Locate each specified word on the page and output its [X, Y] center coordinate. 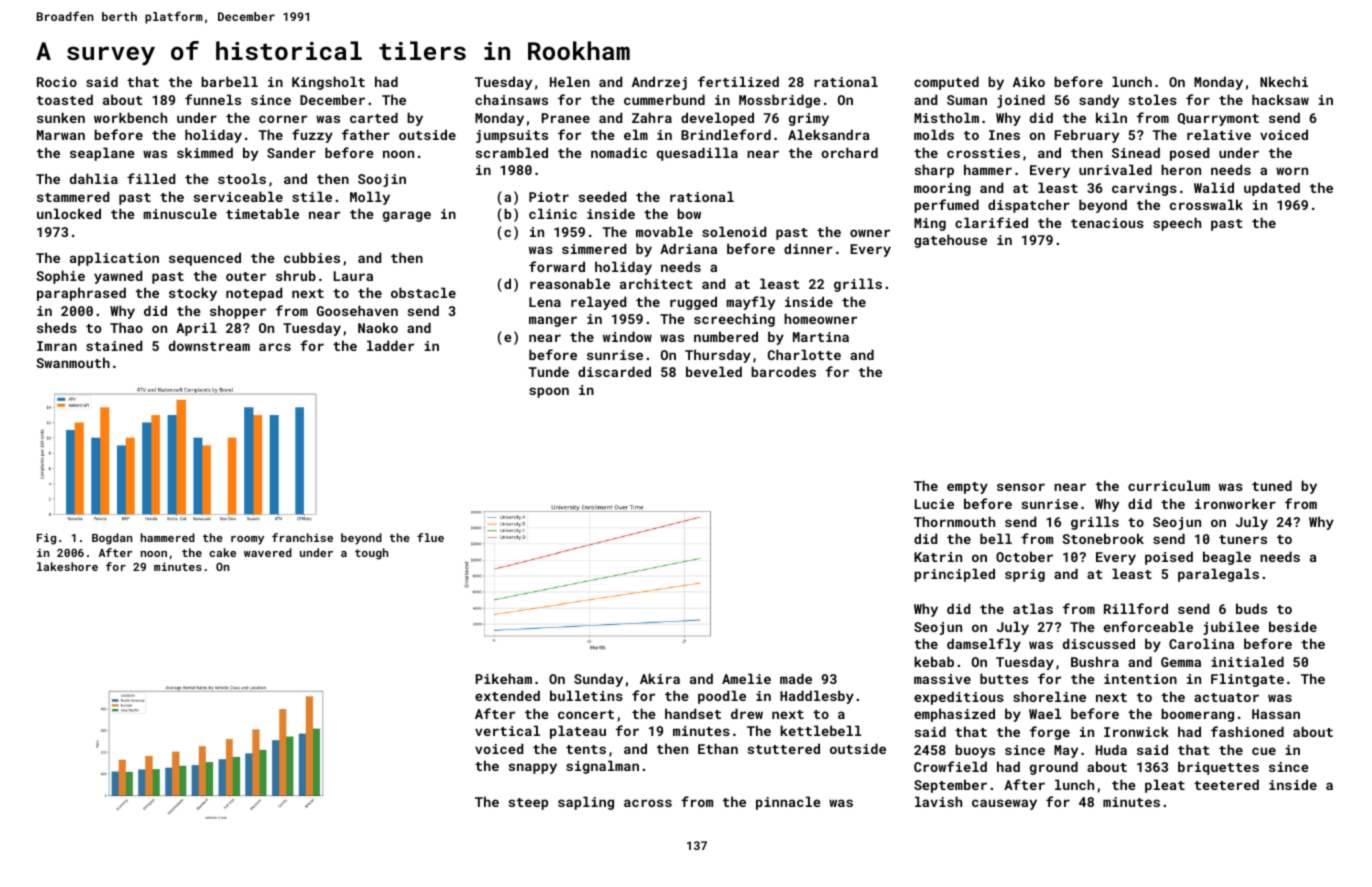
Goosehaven [357, 310]
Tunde [549, 371]
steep [528, 804]
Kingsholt [328, 83]
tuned [1272, 485]
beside [1293, 626]
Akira [660, 678]
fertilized [738, 81]
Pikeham [504, 678]
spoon [549, 392]
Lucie [934, 504]
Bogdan [112, 539]
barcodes [783, 371]
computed [946, 83]
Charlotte [804, 354]
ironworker [1235, 503]
